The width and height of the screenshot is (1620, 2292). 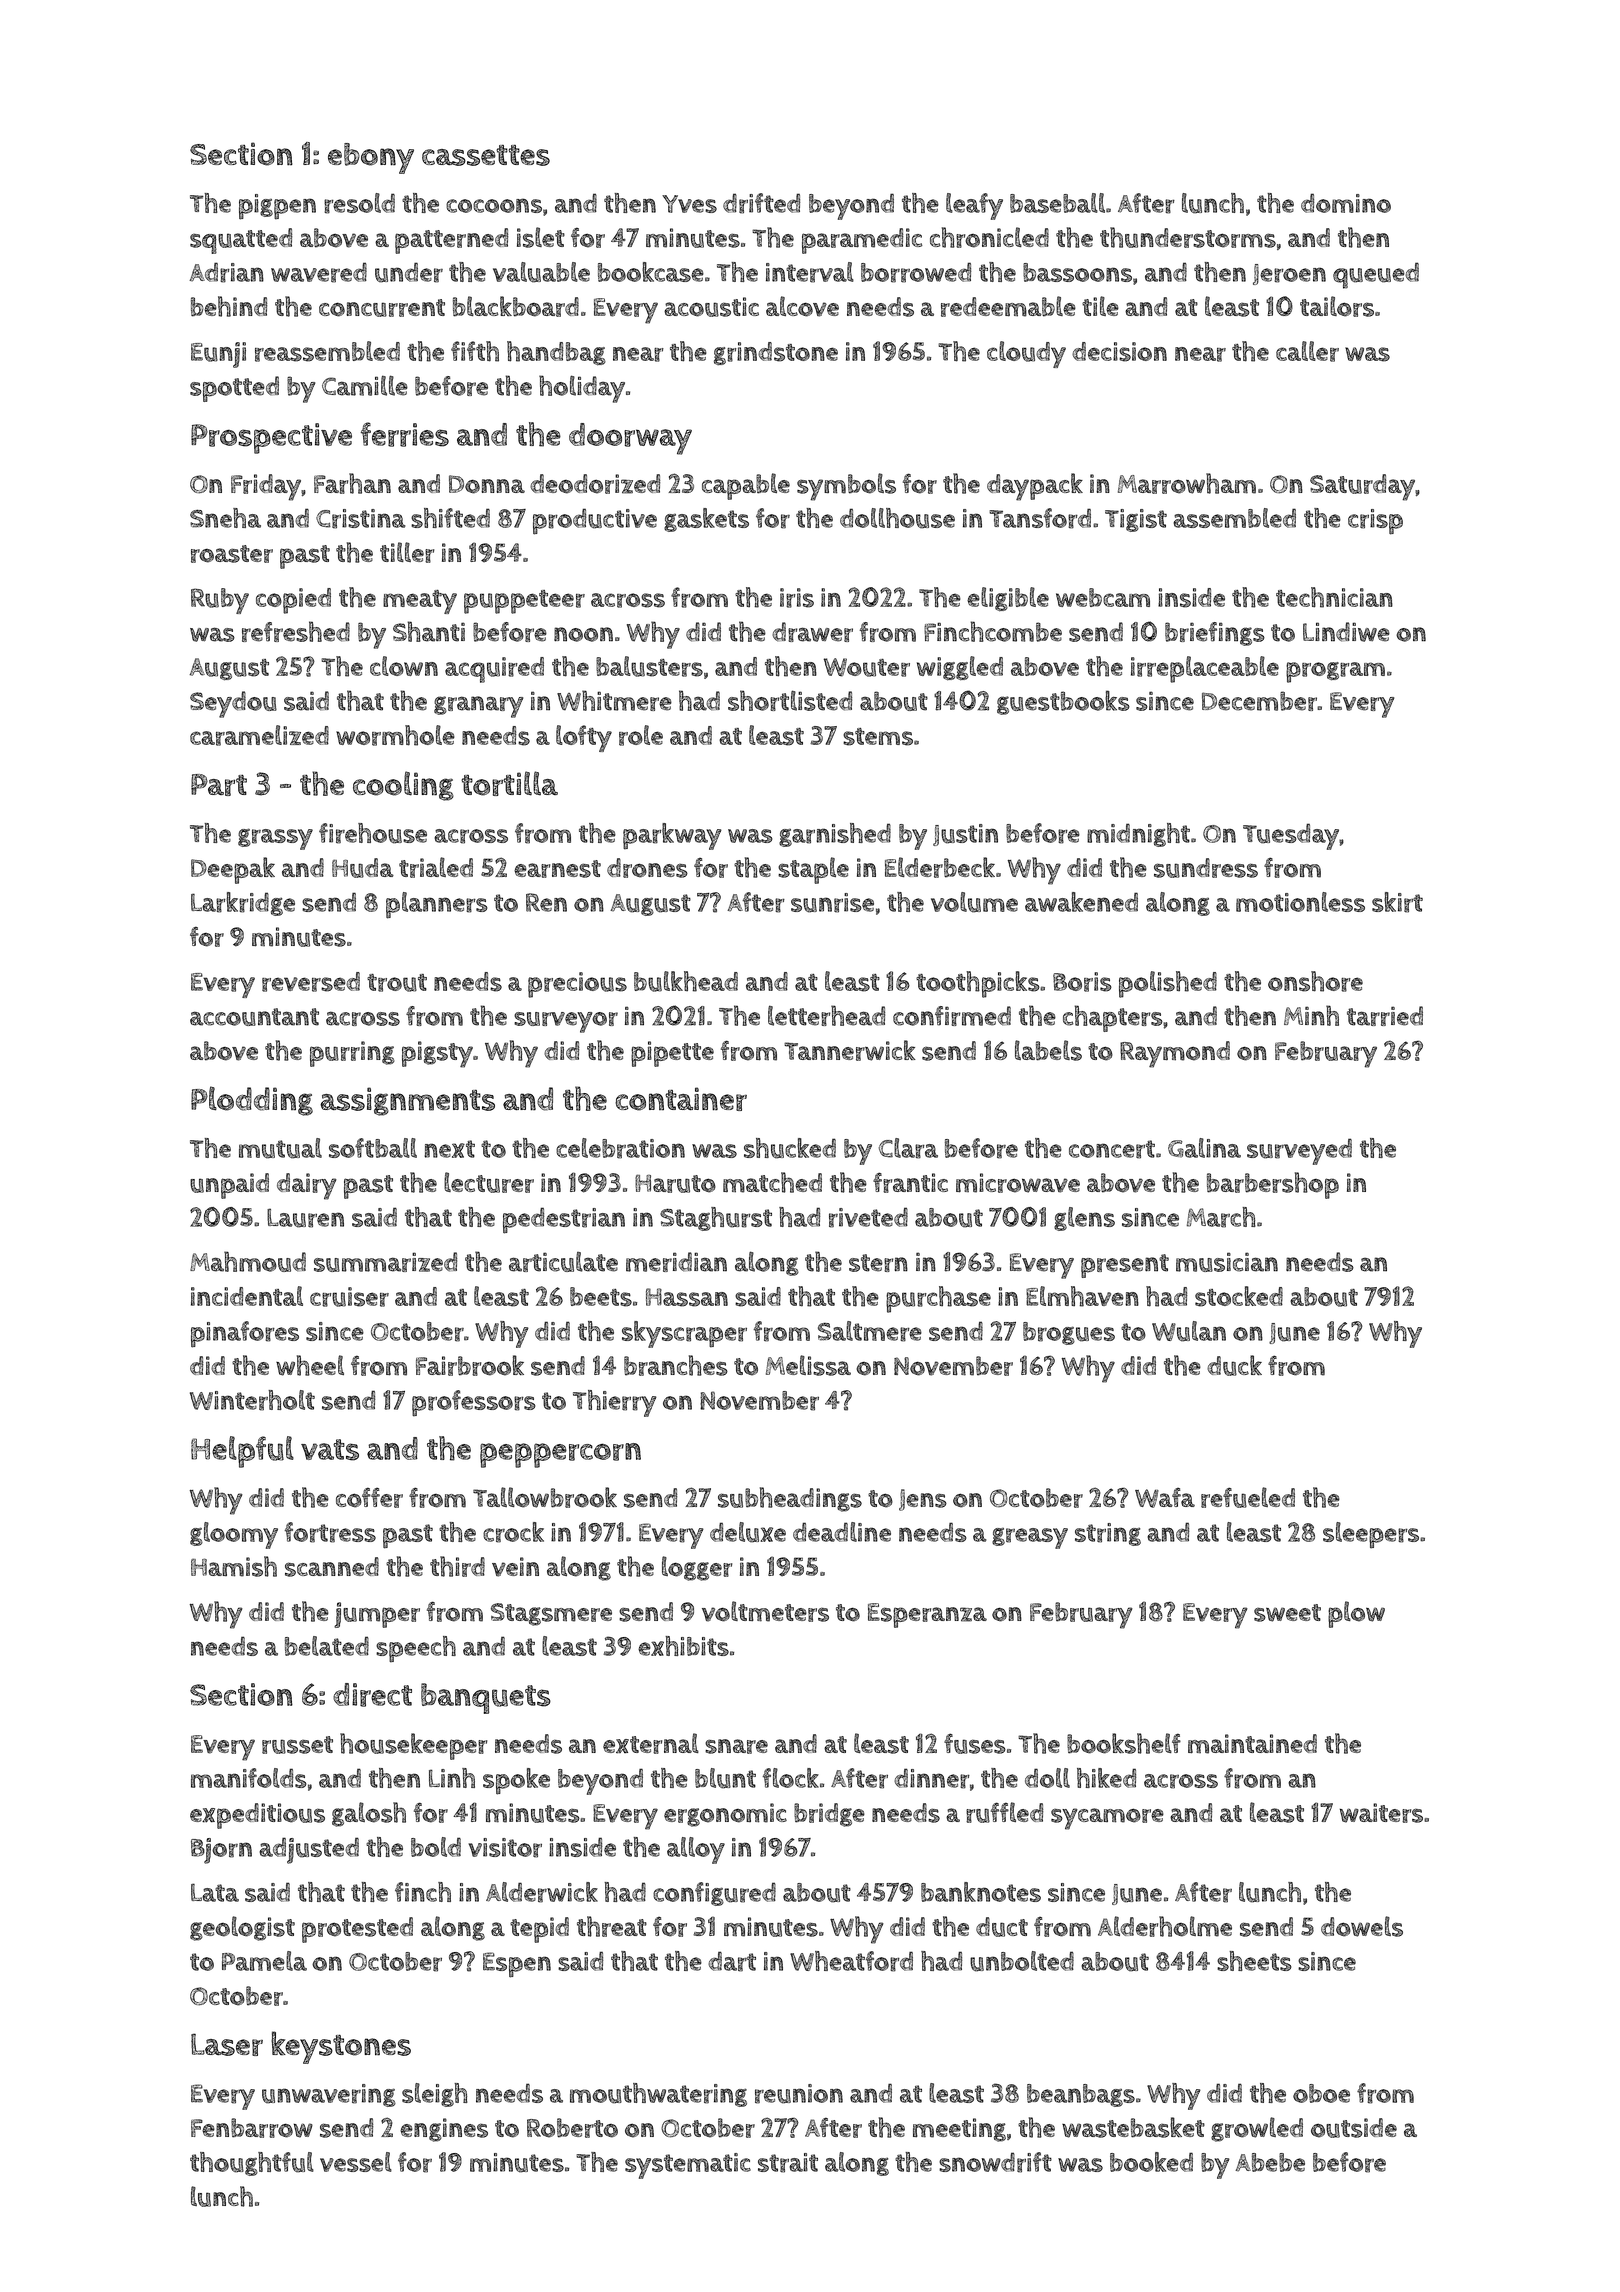 What do you see at coordinates (371, 158) in the screenshot?
I see `ebony` at bounding box center [371, 158].
